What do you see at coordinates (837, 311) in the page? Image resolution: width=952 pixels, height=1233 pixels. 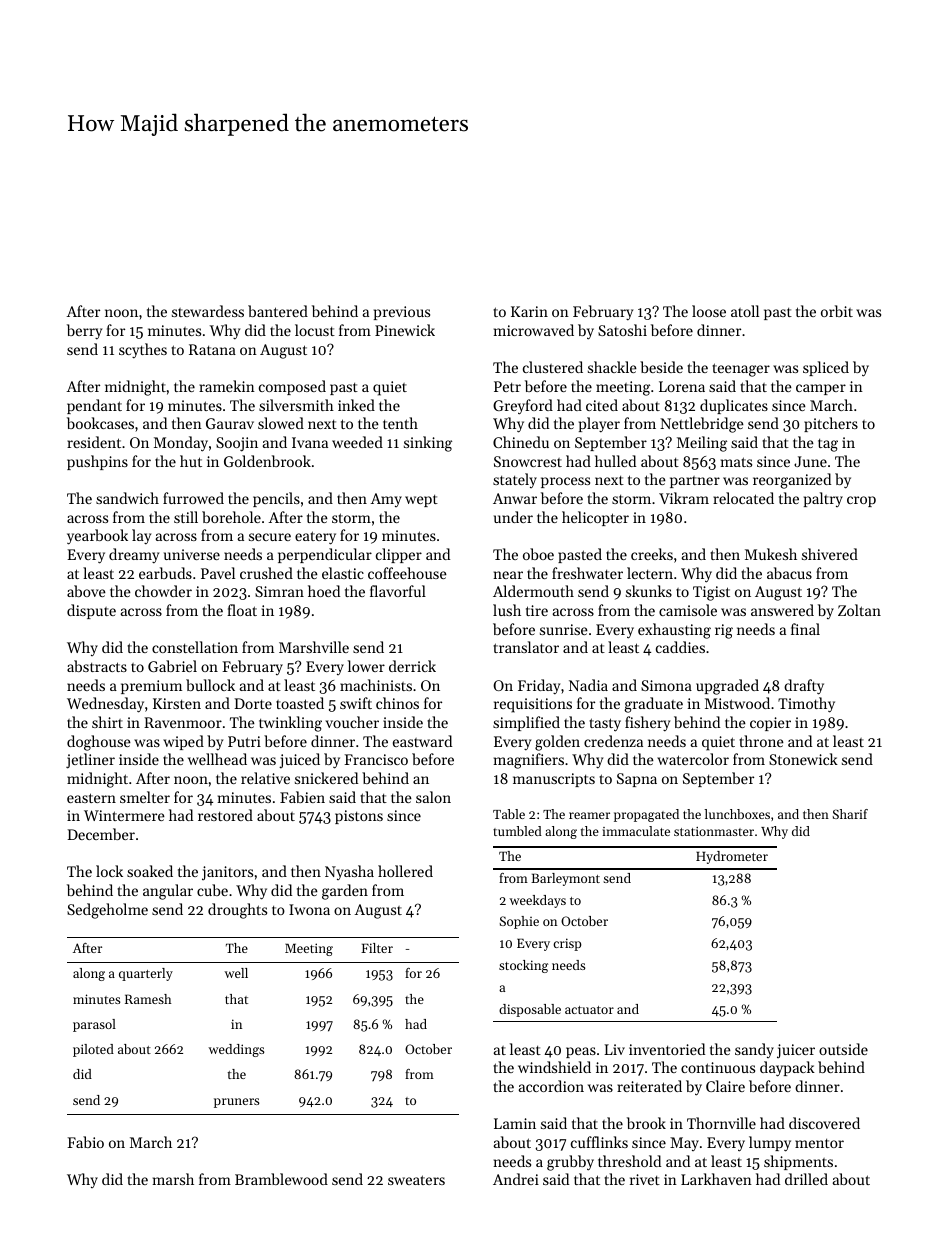 I see `orbit` at bounding box center [837, 311].
